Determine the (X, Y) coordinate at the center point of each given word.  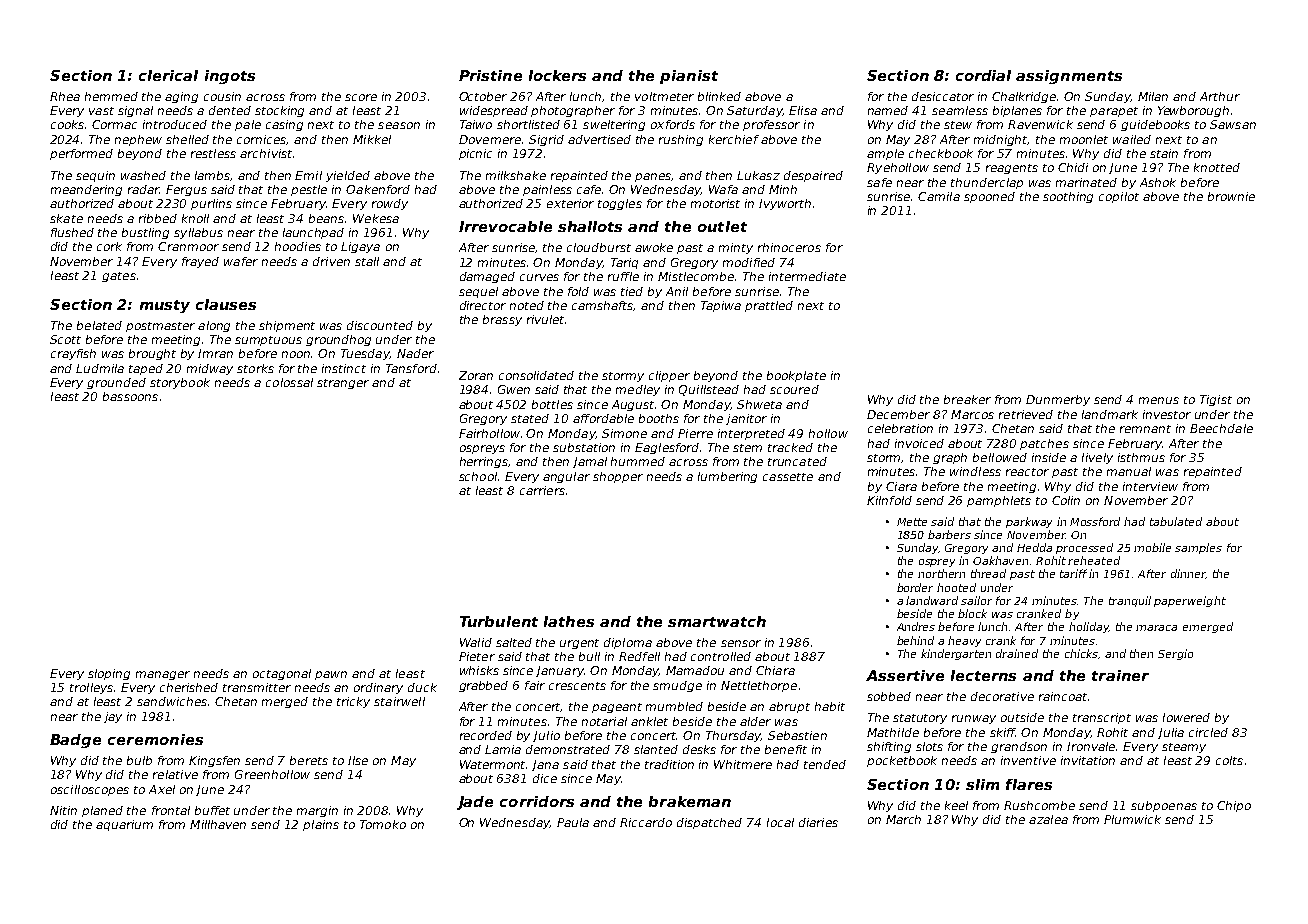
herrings (484, 462)
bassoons (130, 396)
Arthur (1220, 96)
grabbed (483, 686)
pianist (689, 77)
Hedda (1034, 547)
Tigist (1216, 400)
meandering (86, 190)
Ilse (358, 760)
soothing (1068, 197)
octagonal (282, 674)
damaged (487, 277)
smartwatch (717, 621)
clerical (168, 75)
